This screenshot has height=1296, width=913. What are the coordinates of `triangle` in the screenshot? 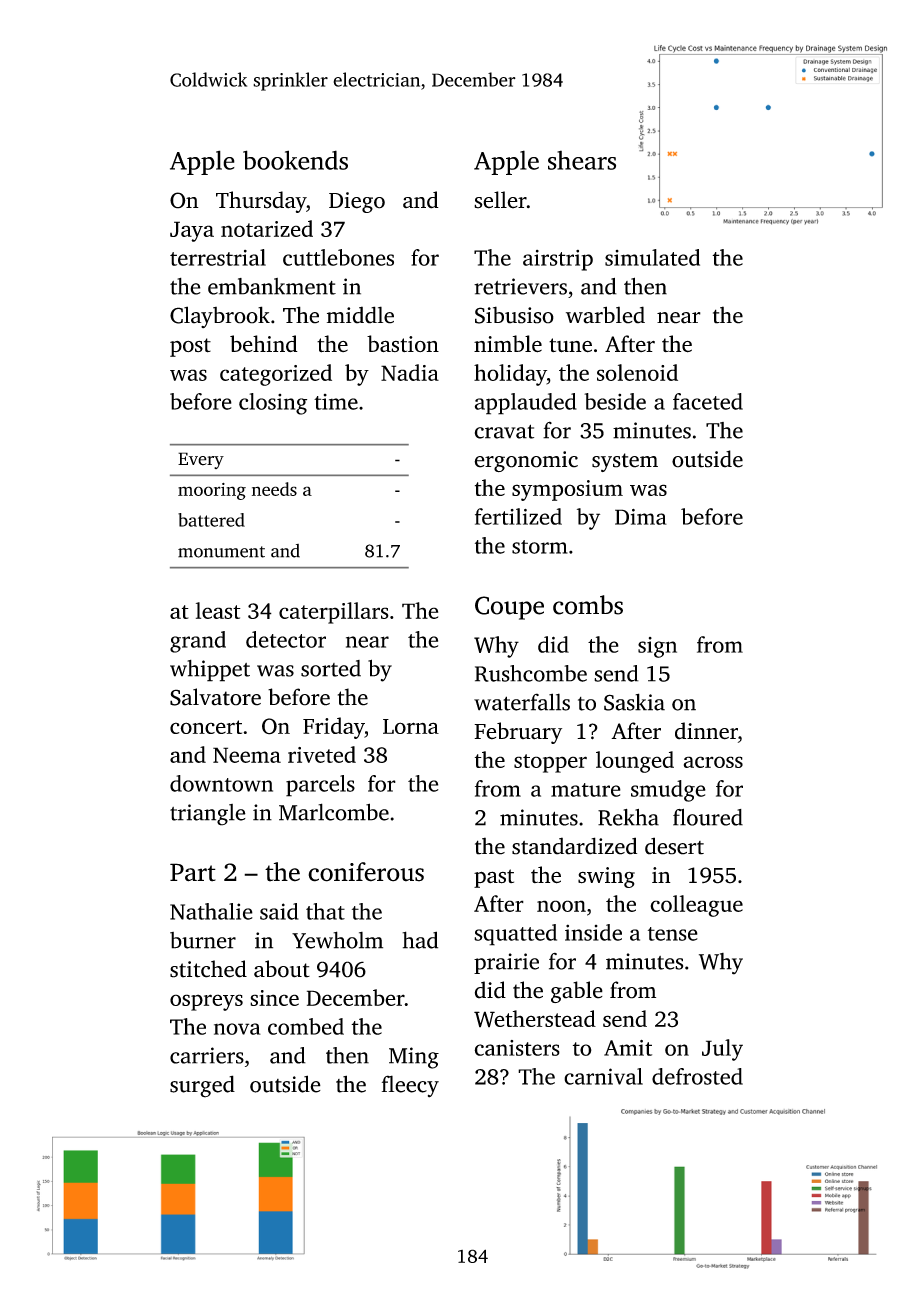 It's located at (208, 815).
